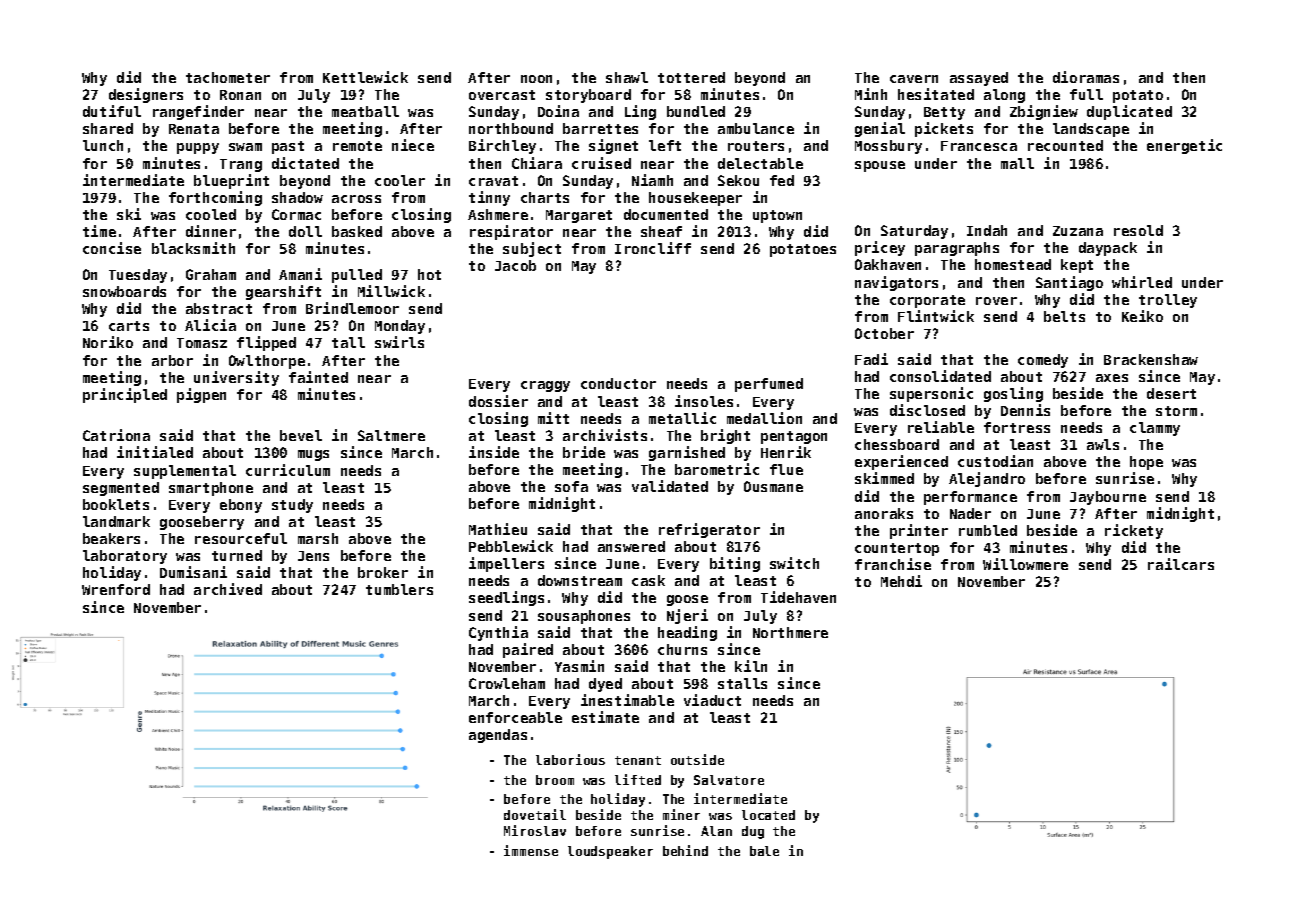 The width and height of the page is (1308, 924). Describe the element at coordinates (1184, 146) in the page. I see `energetic` at that location.
